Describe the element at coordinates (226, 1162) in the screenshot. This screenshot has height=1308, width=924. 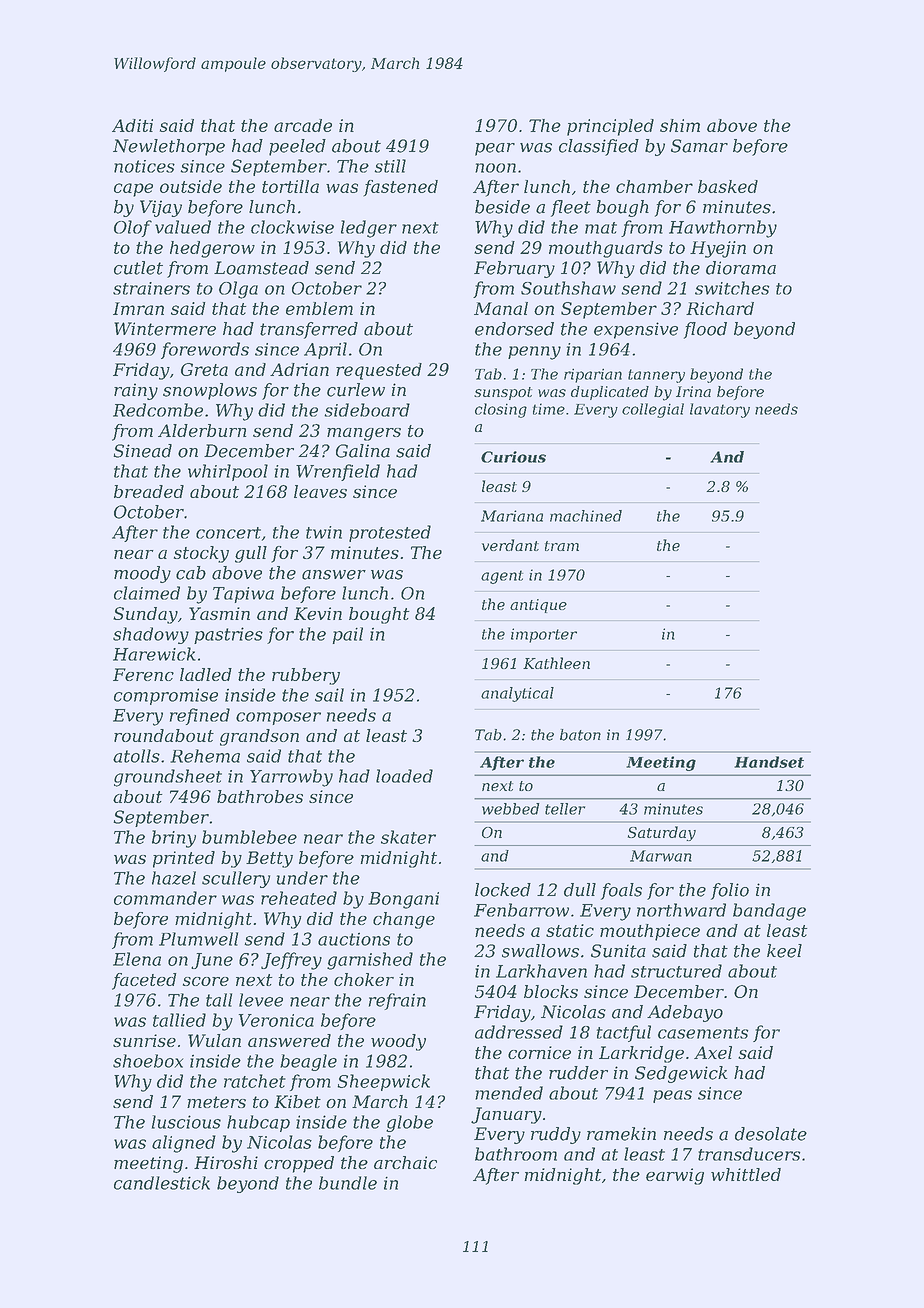
I see `Hiroshi` at that location.
